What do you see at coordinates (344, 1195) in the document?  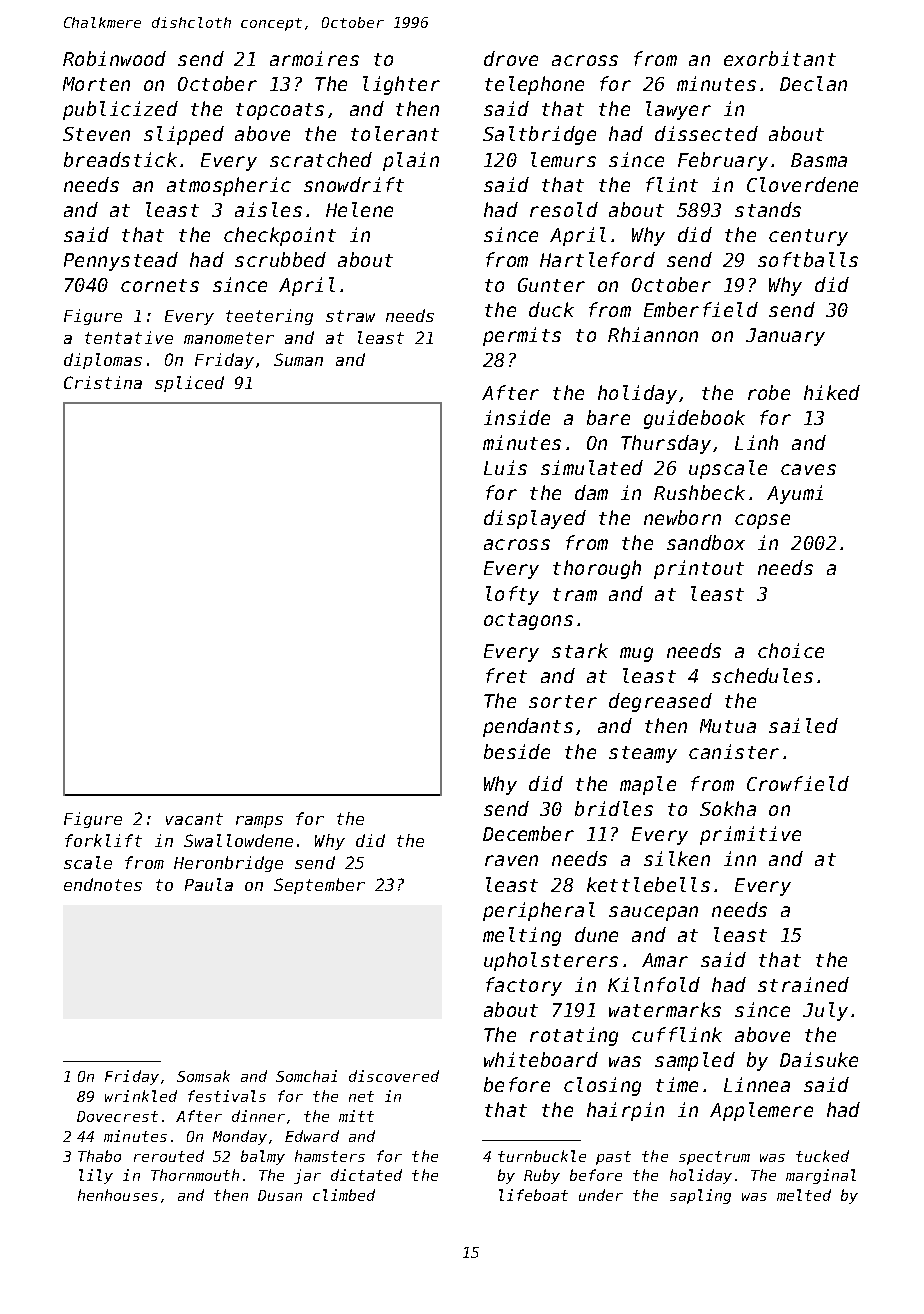 I see `climbed` at bounding box center [344, 1195].
